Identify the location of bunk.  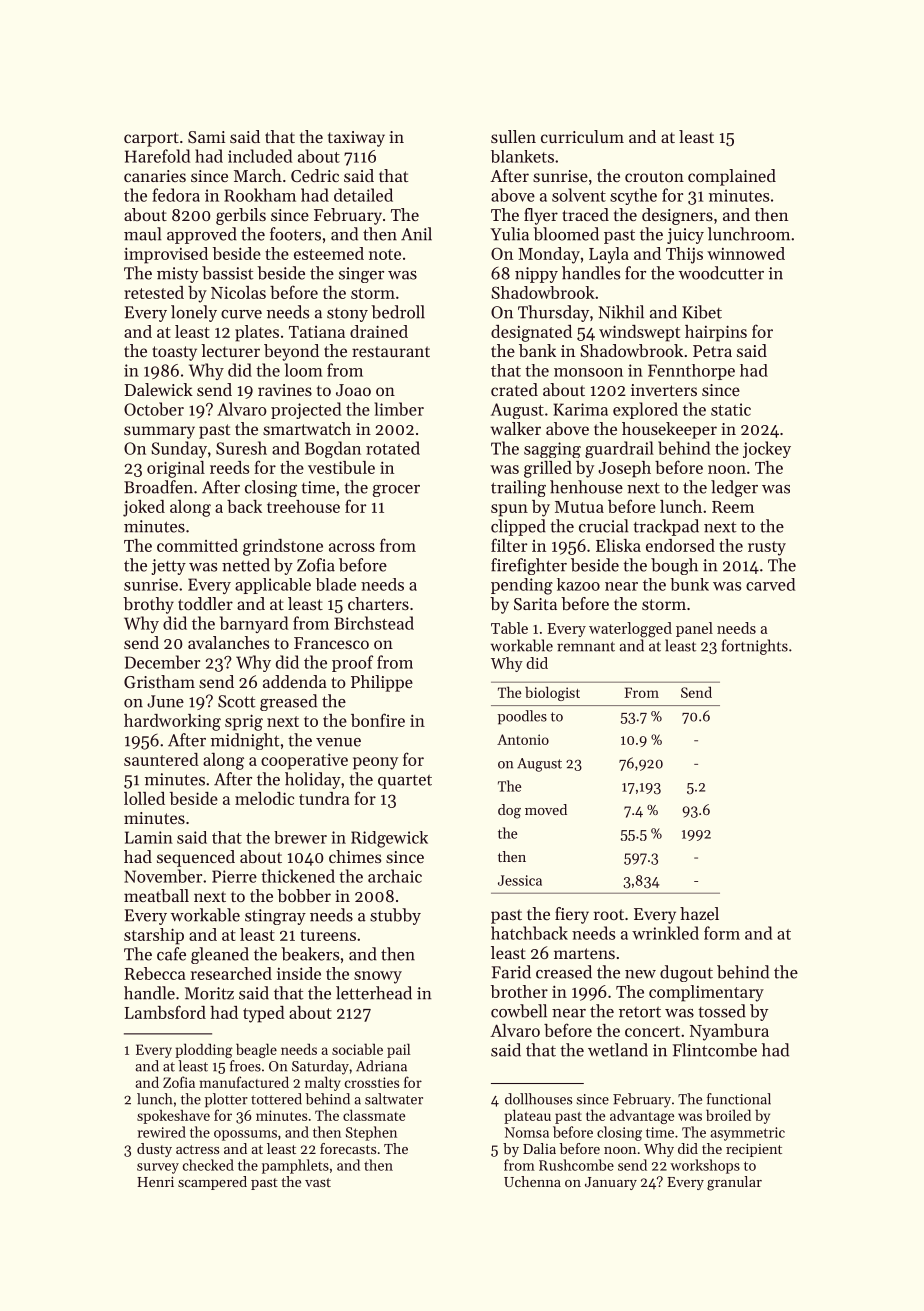
(690, 584).
